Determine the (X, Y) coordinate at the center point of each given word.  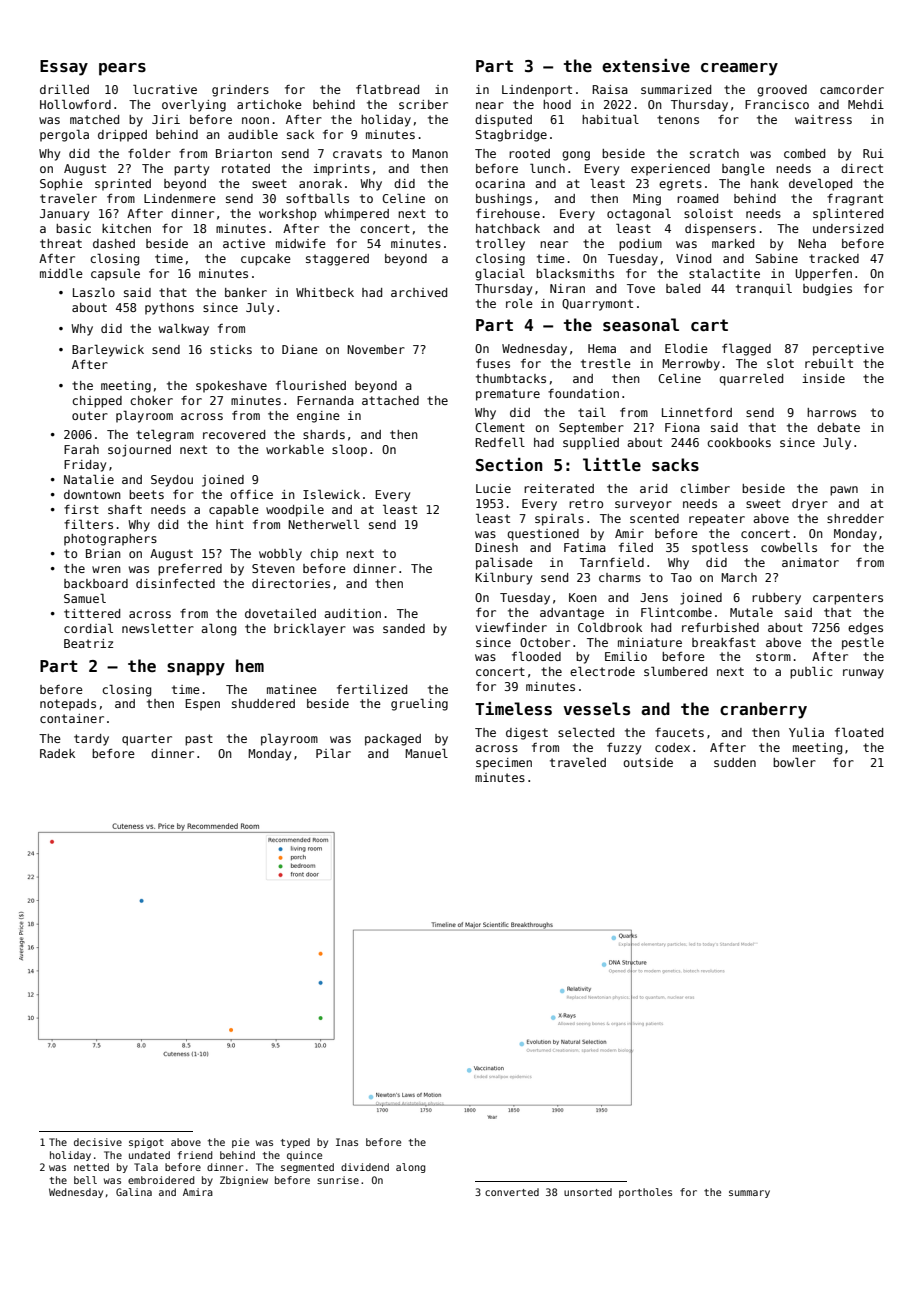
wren (106, 569)
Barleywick (108, 351)
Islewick (331, 494)
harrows (831, 412)
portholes (645, 1193)
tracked (834, 258)
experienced (670, 170)
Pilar (333, 753)
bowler (794, 762)
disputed (503, 121)
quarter (147, 740)
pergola (64, 136)
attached (390, 400)
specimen (504, 764)
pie (240, 1143)
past (199, 740)
